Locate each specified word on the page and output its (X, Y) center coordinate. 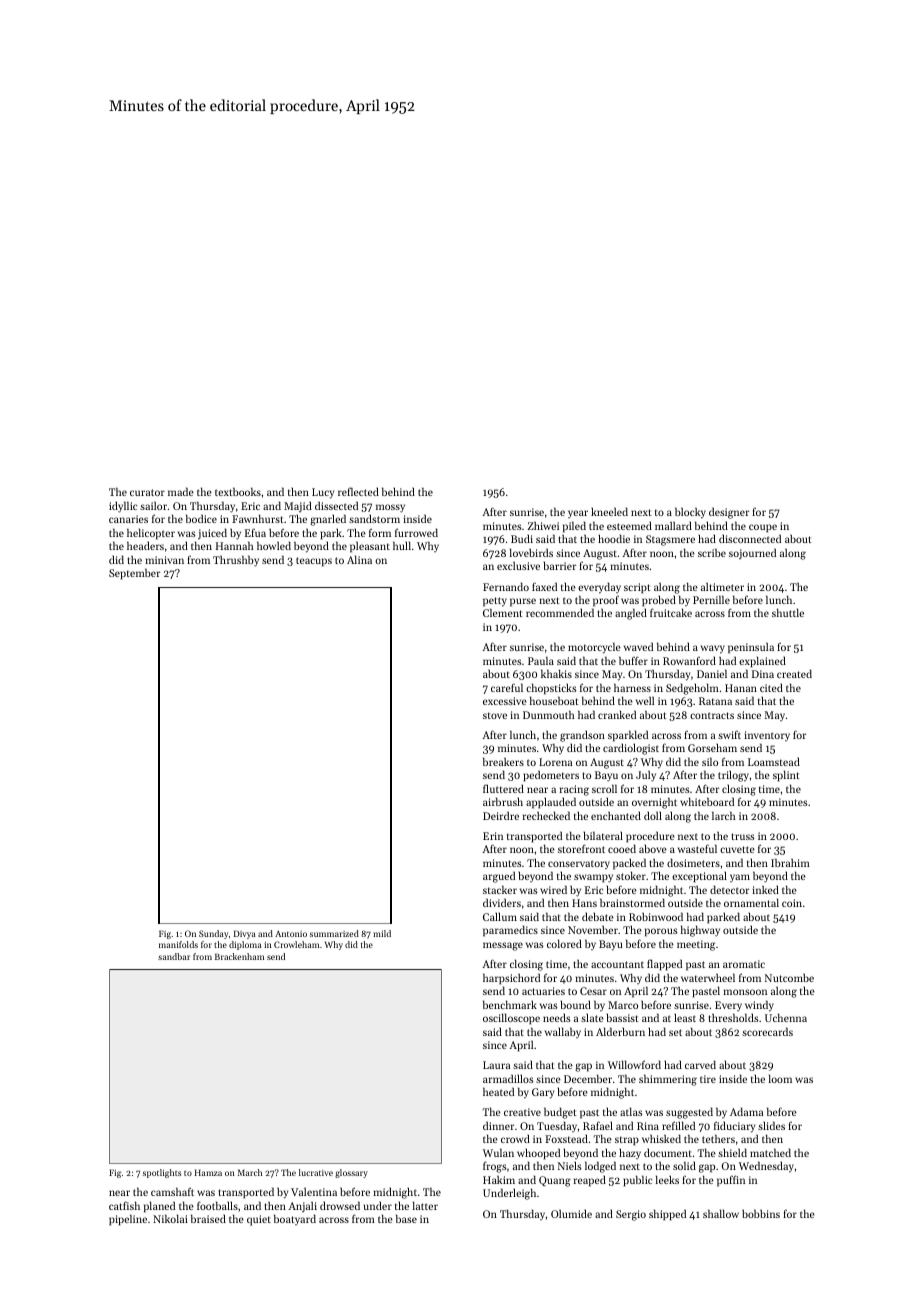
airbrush (503, 801)
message (503, 946)
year (578, 514)
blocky (690, 513)
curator (147, 492)
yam (740, 878)
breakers (503, 761)
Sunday (213, 934)
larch (724, 815)
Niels (570, 1165)
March (250, 1172)
